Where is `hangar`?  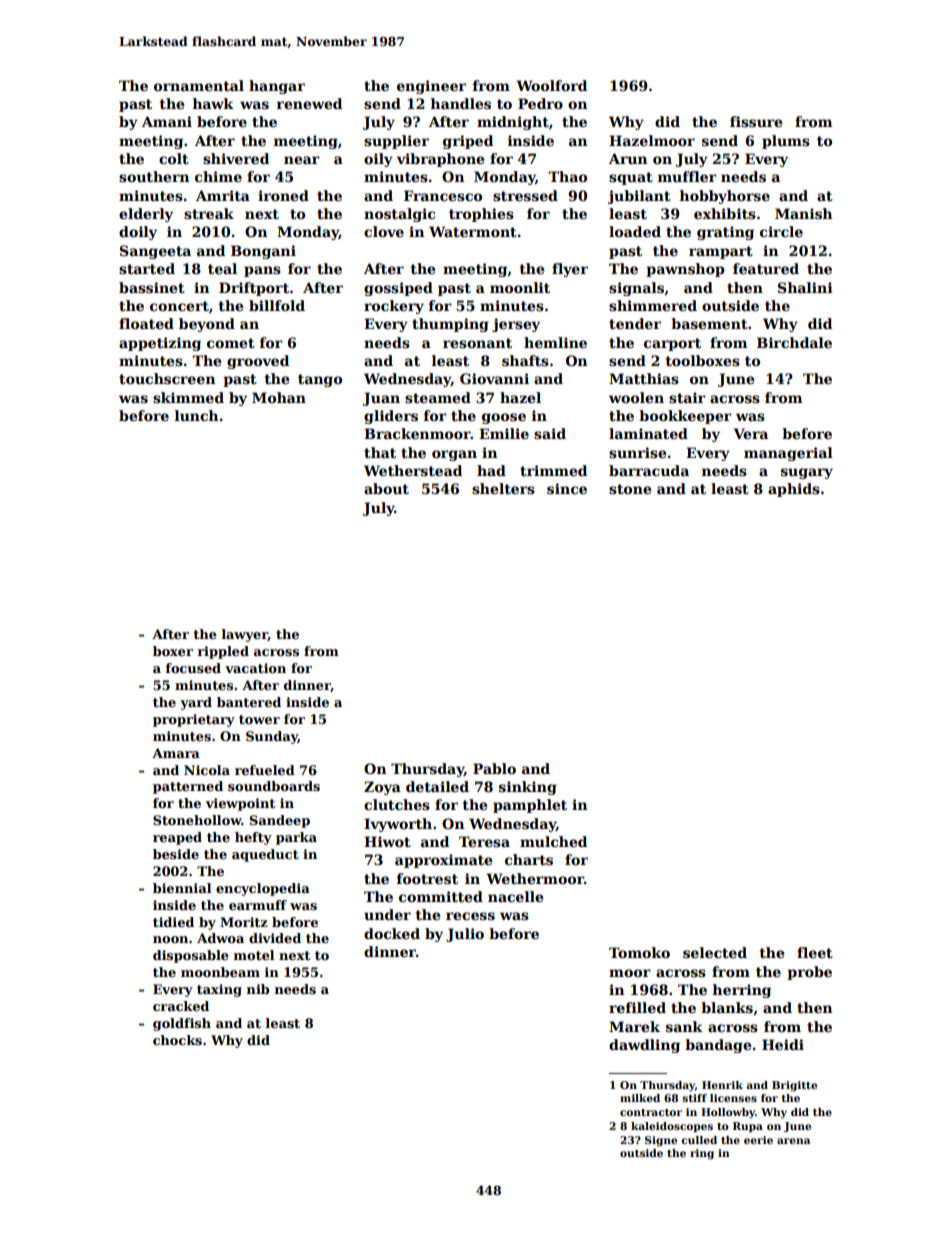 hangar is located at coordinates (277, 87).
